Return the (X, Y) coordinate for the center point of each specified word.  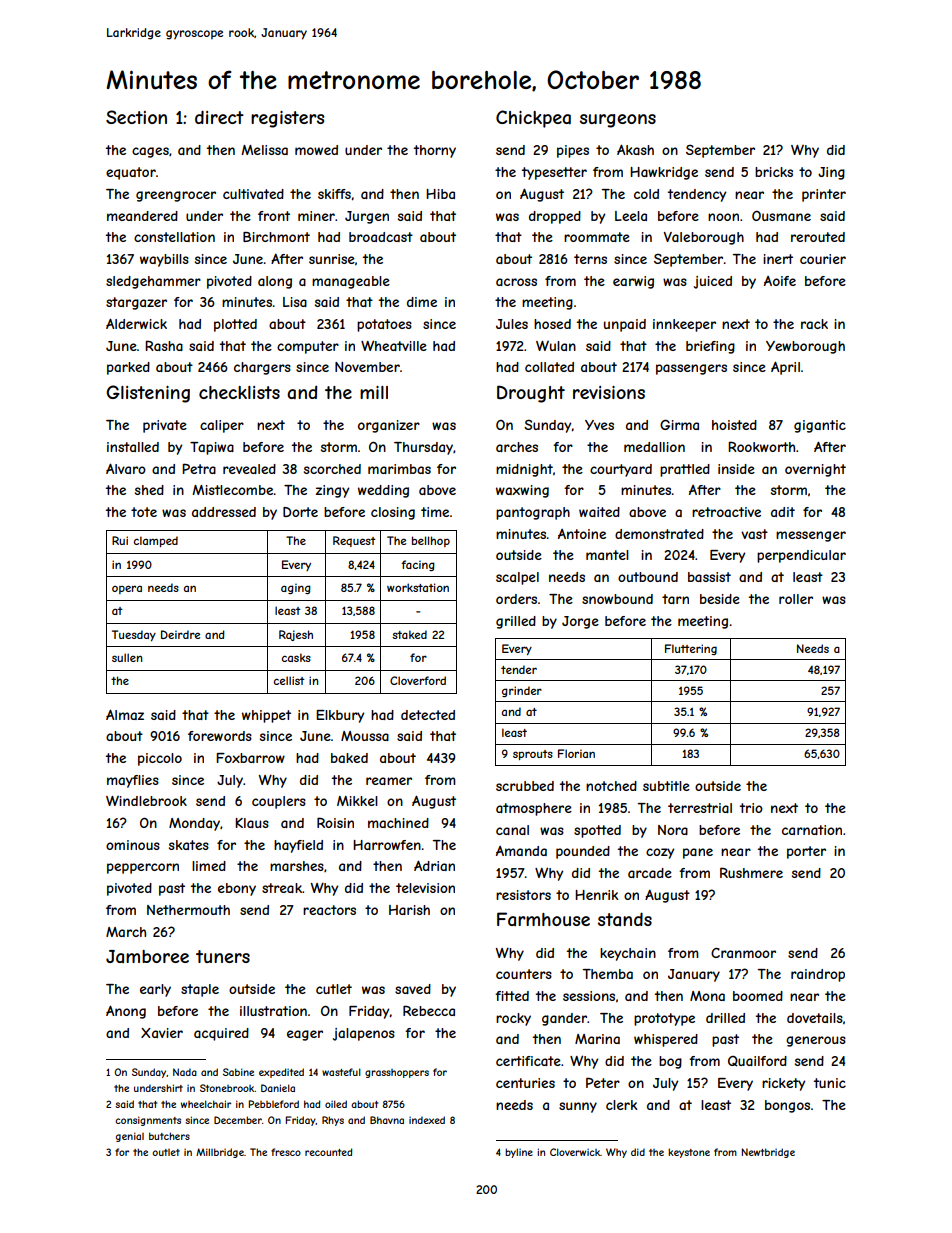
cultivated (253, 194)
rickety (783, 1084)
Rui (120, 540)
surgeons (618, 121)
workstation (418, 587)
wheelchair (206, 1104)
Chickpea (533, 119)
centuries (525, 1083)
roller (796, 599)
